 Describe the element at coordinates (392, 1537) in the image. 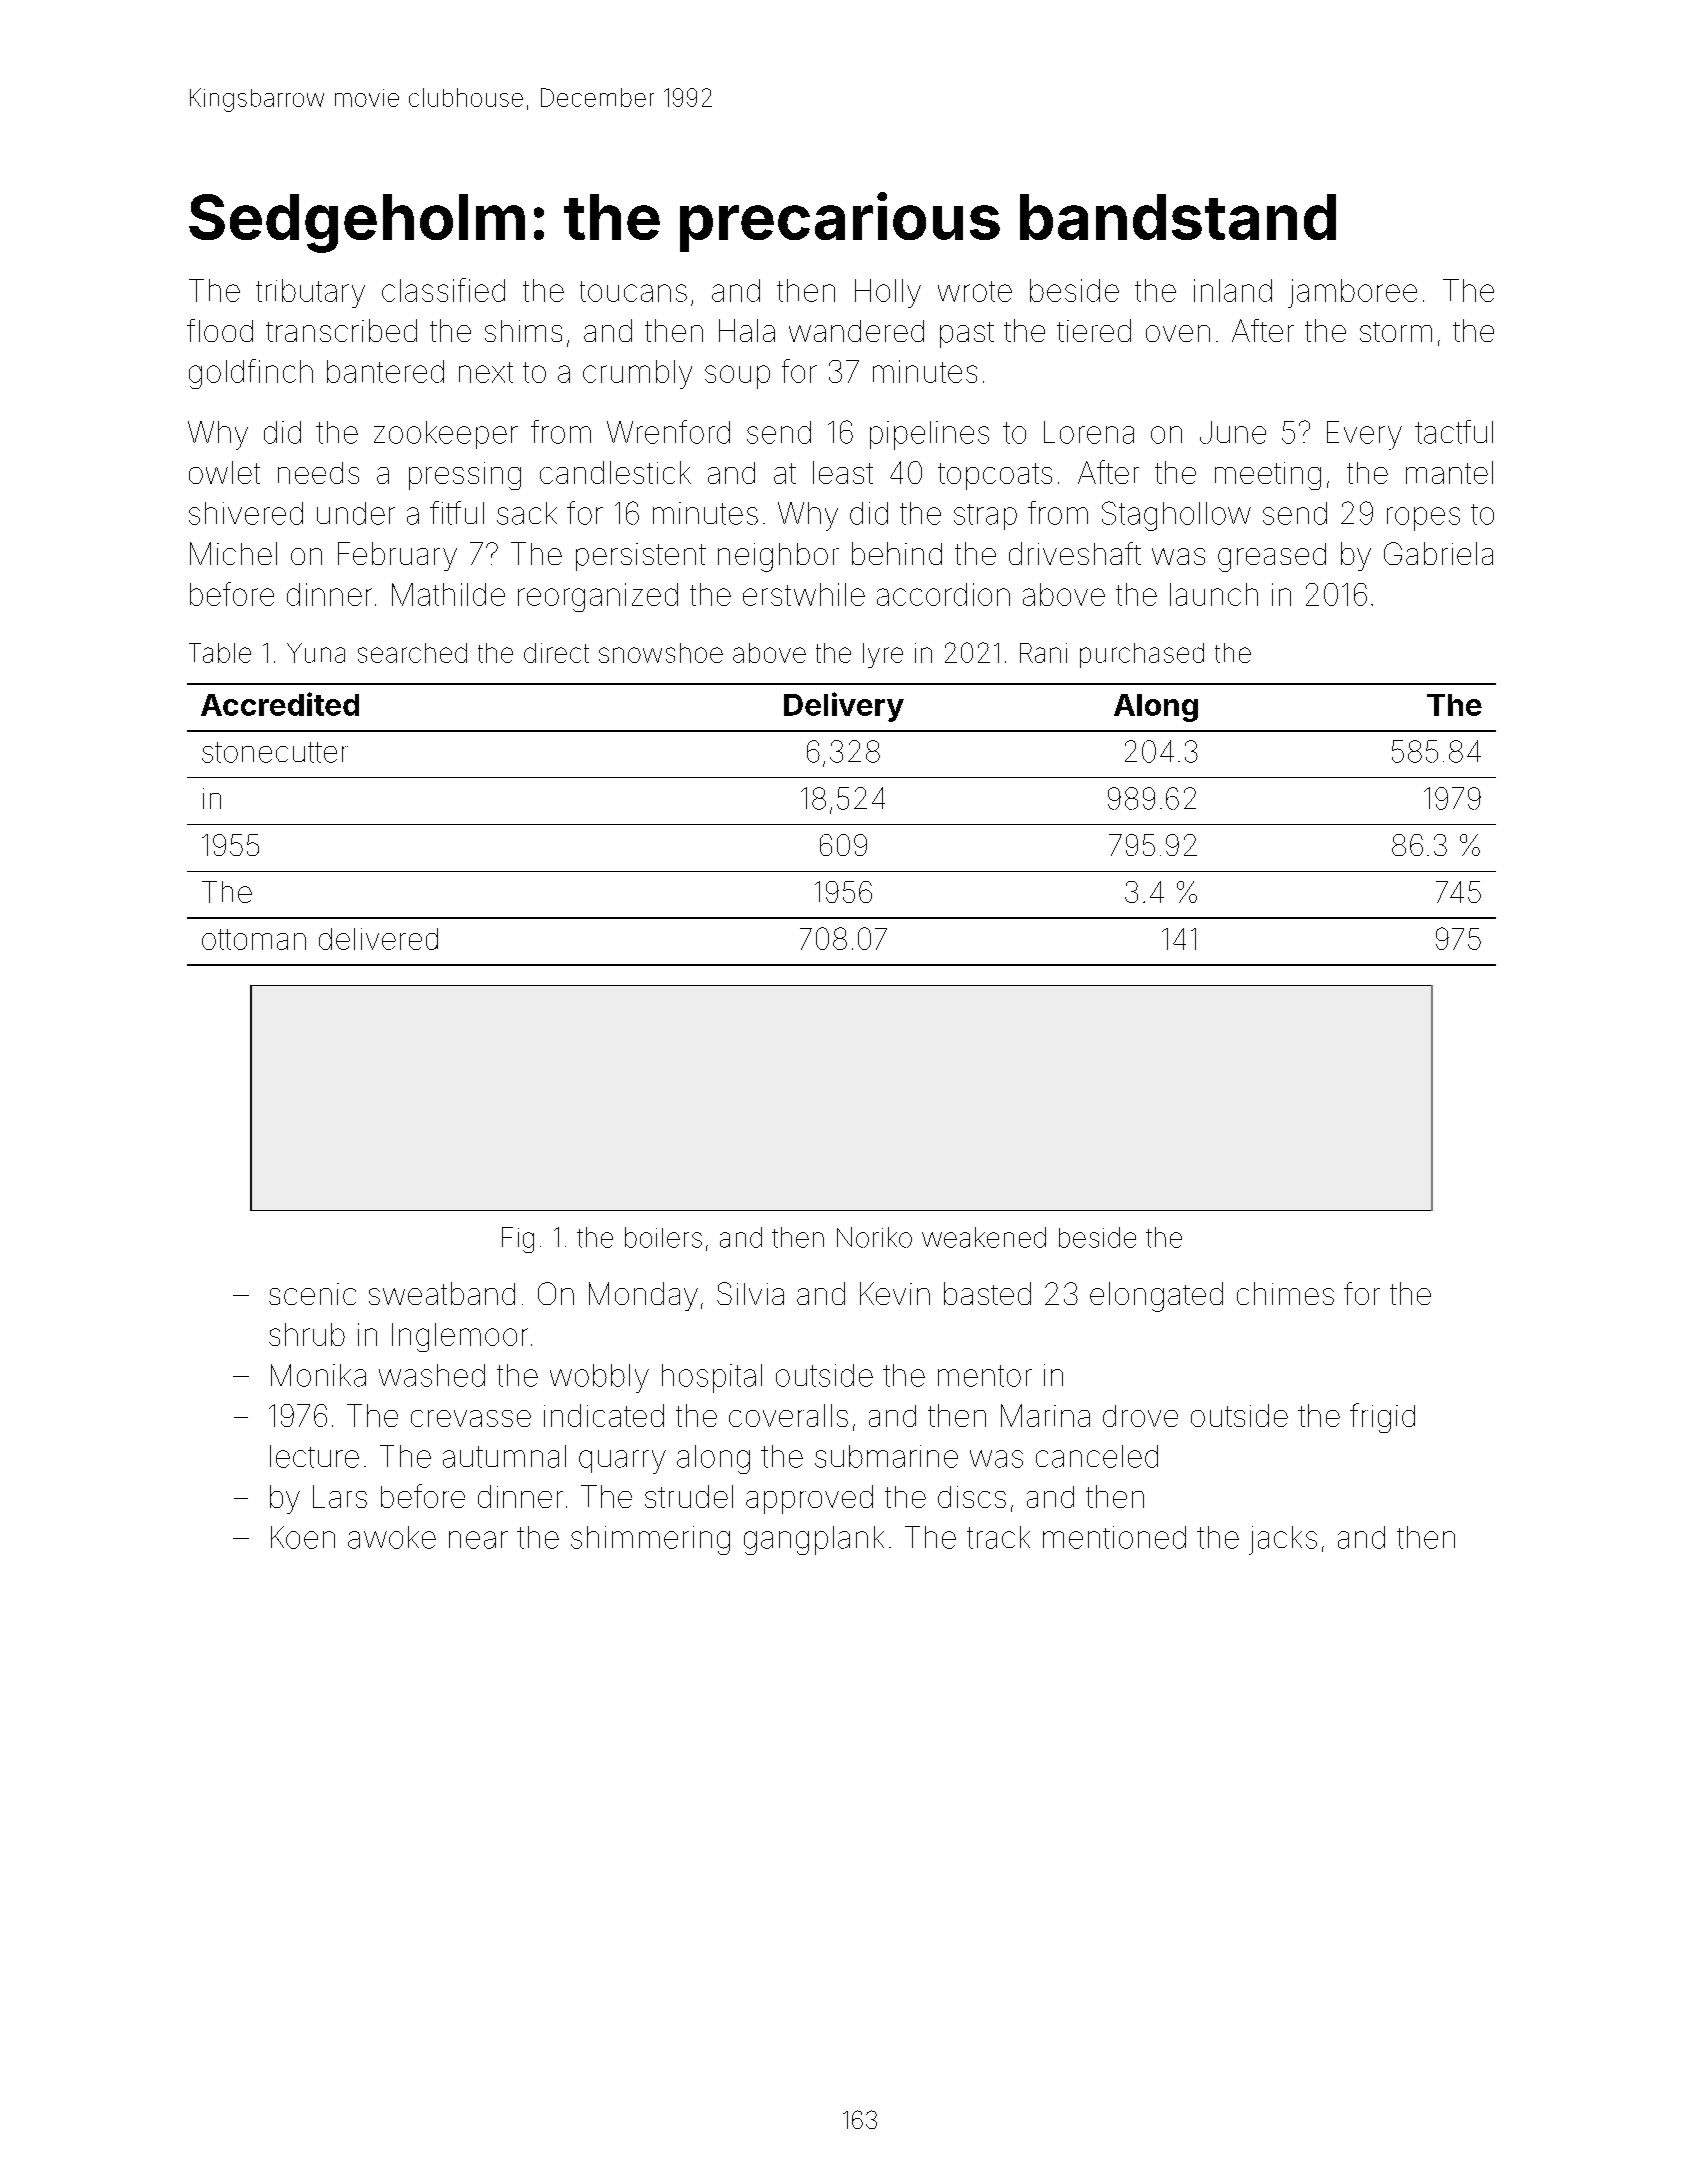

I see `awoke` at that location.
